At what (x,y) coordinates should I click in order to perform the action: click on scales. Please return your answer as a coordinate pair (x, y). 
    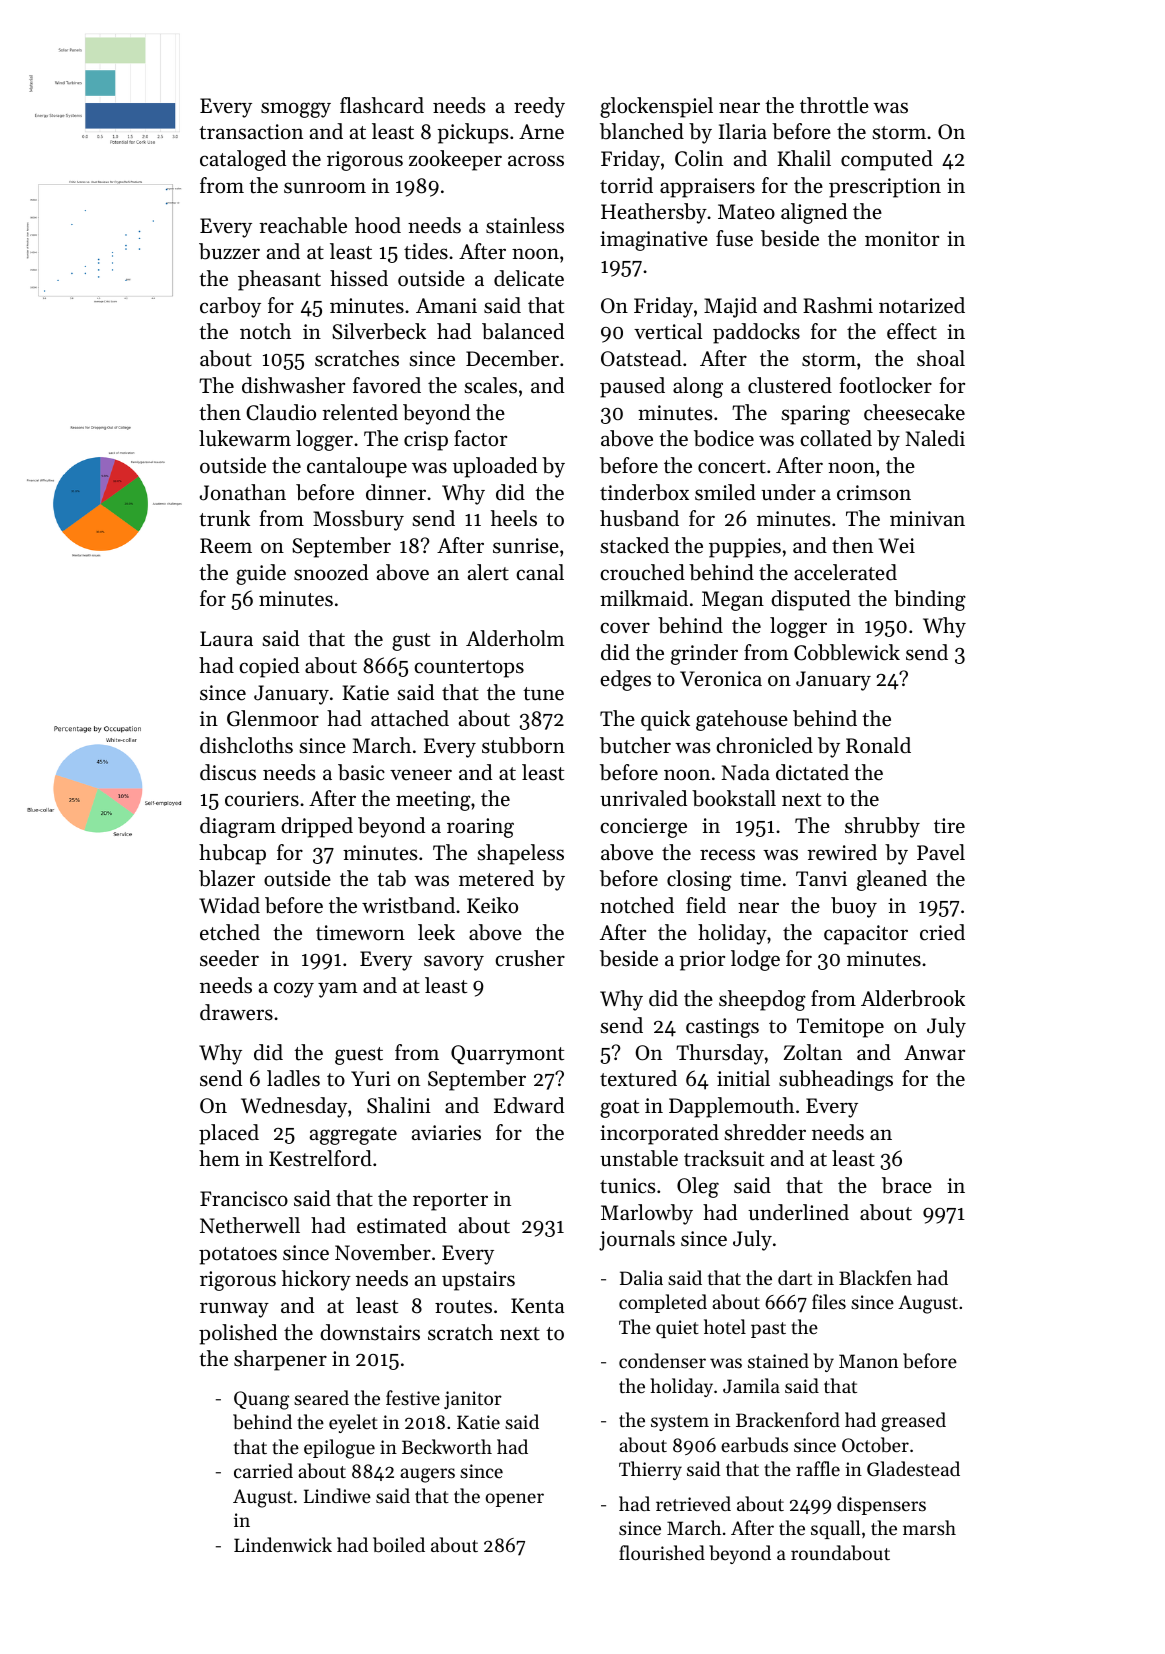
    Looking at the image, I should click on (490, 385).
